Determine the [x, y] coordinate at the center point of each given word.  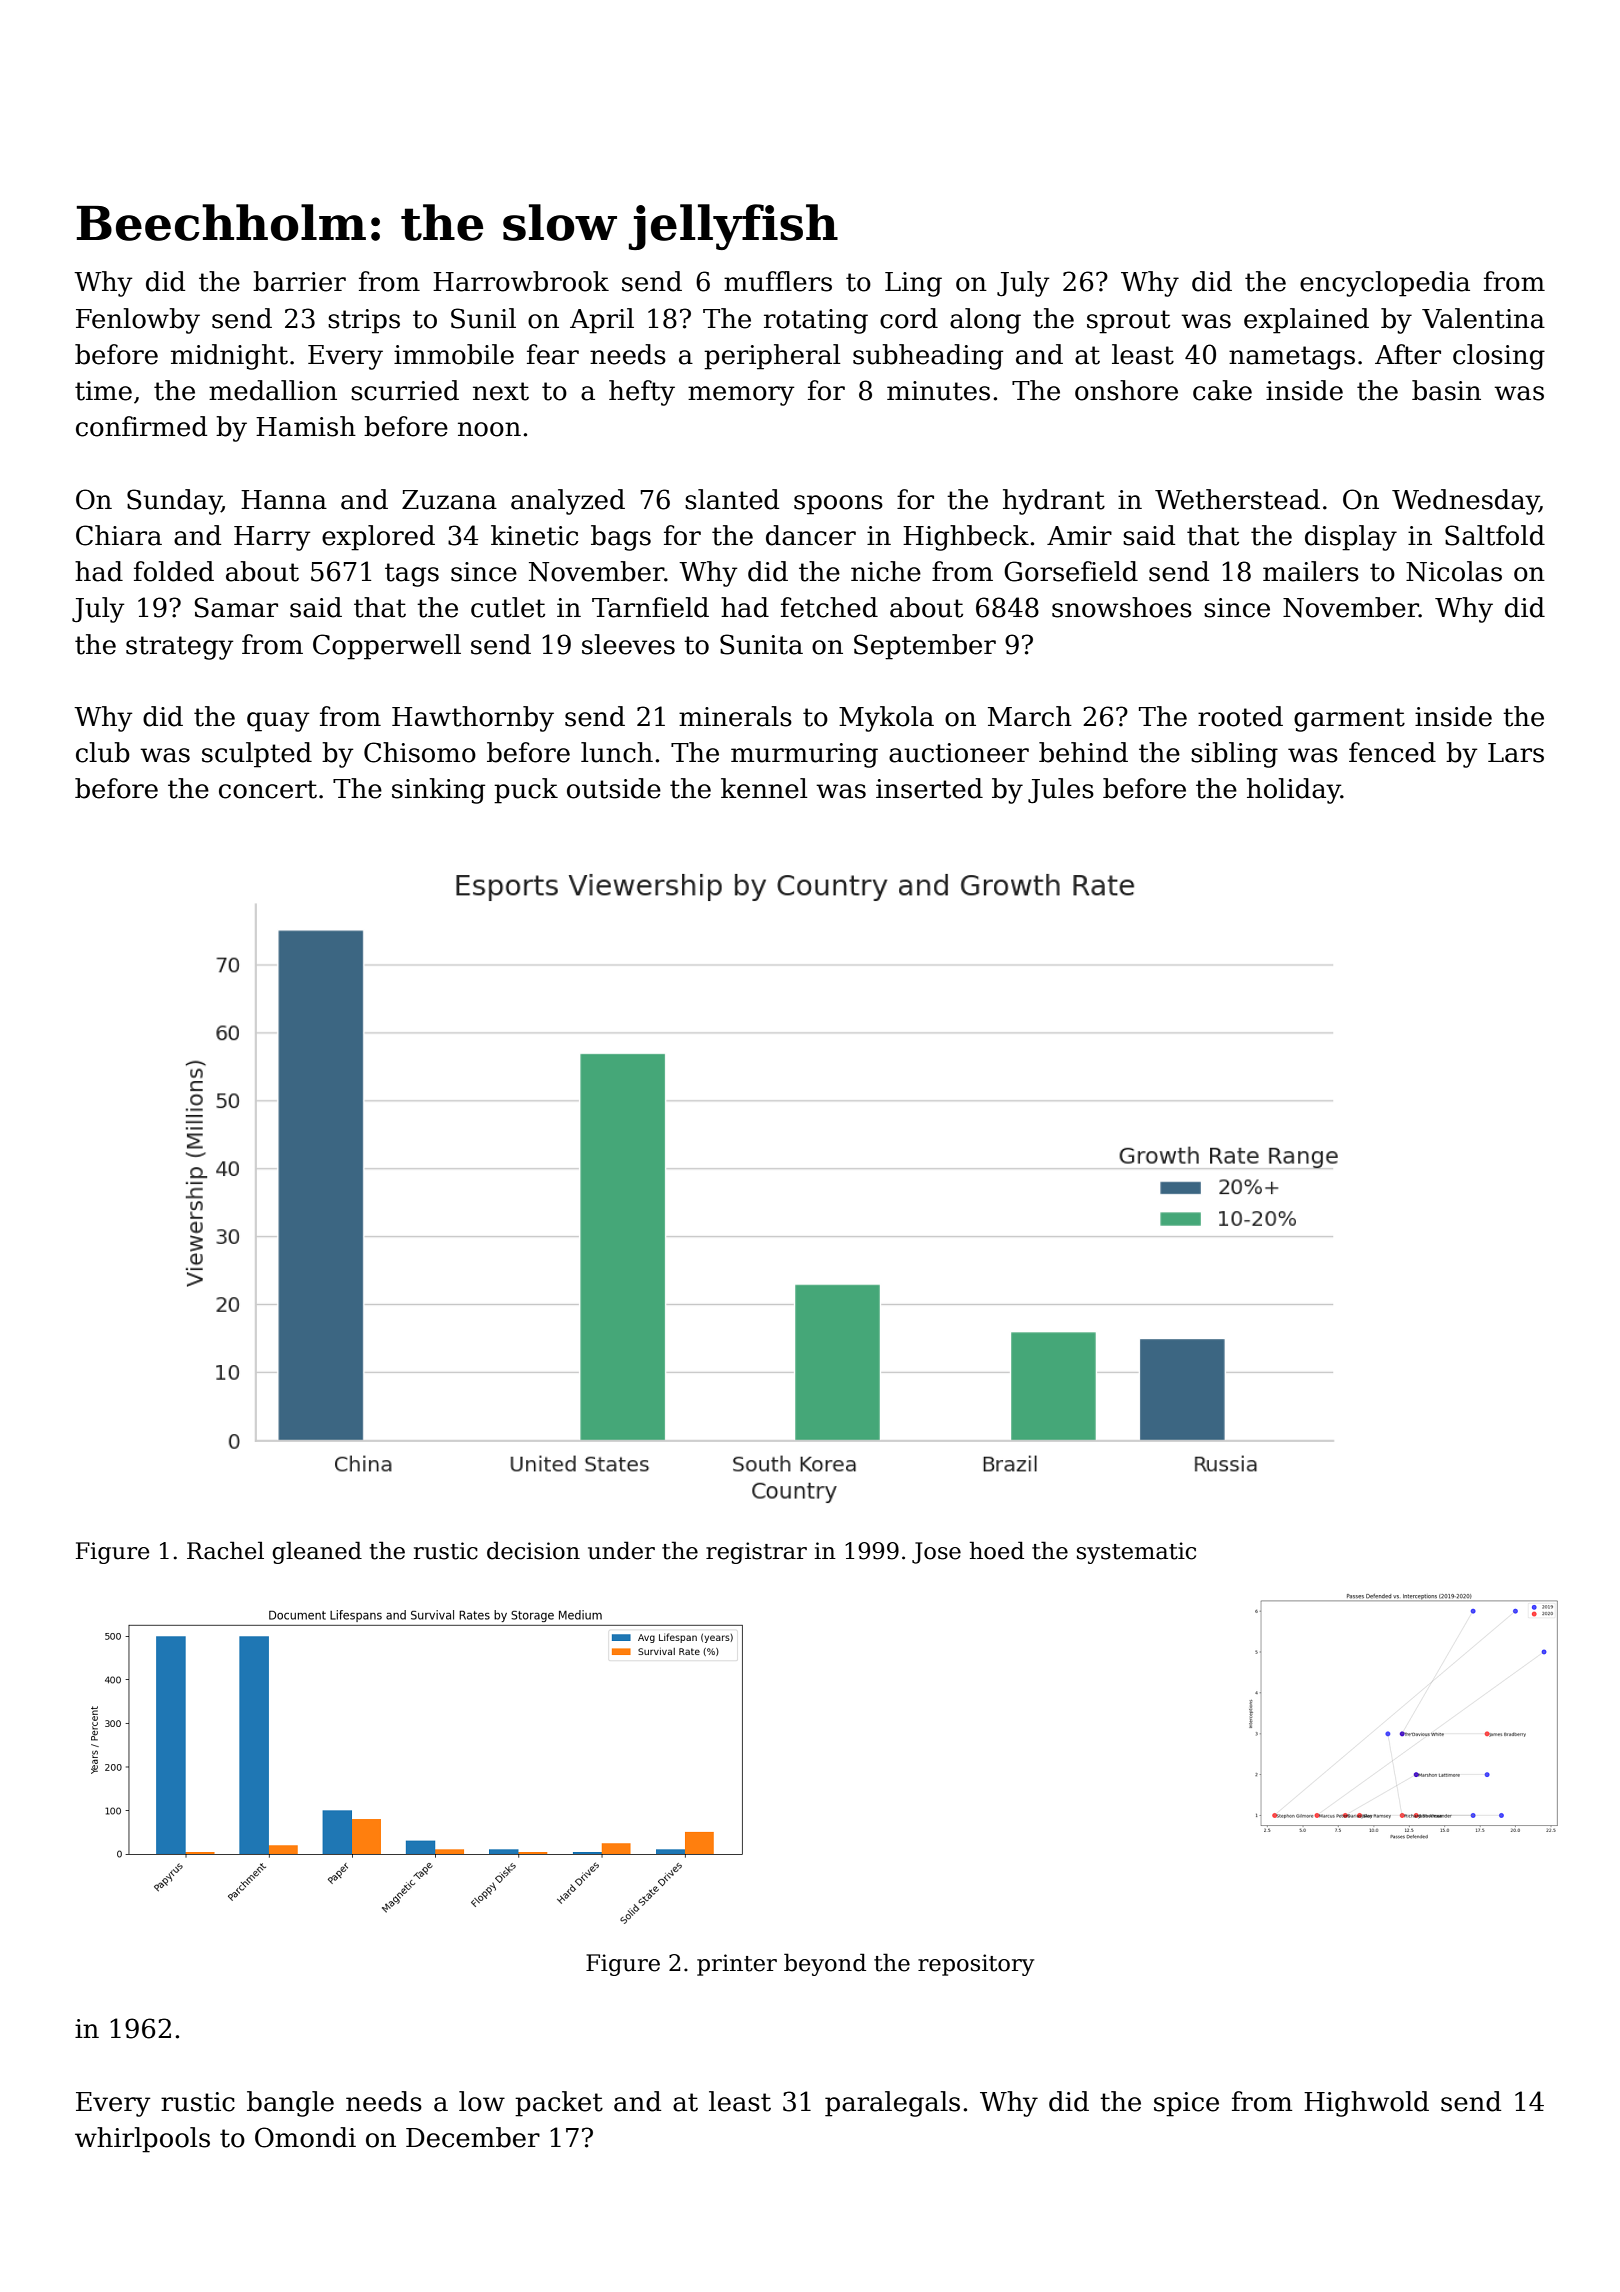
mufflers [778, 281]
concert [268, 789]
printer [737, 1965]
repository [976, 1965]
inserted [929, 788]
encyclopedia [1385, 284]
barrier [299, 281]
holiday [1294, 791]
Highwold [1366, 2104]
